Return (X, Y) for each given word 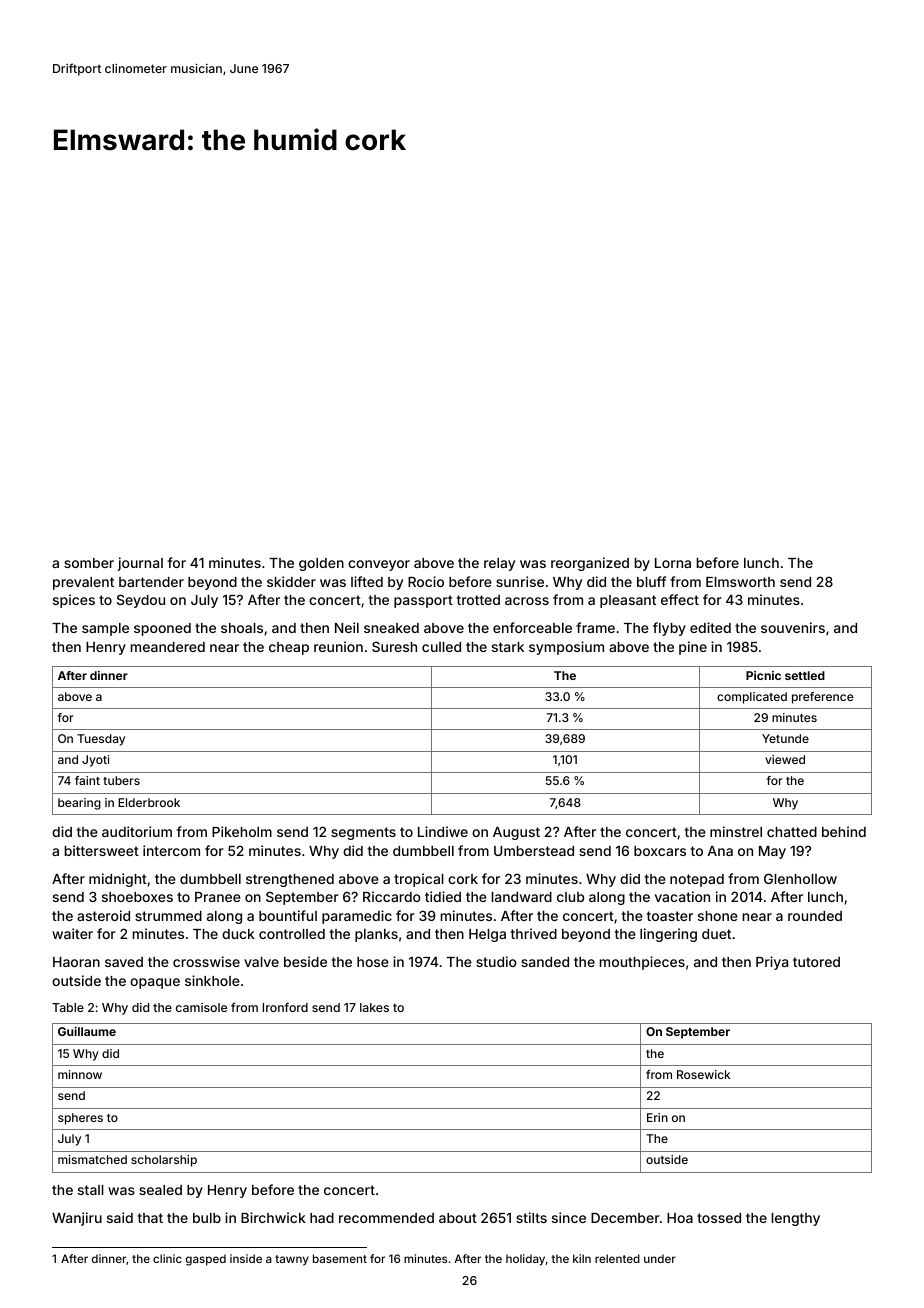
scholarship (164, 1161)
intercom (171, 850)
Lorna (673, 563)
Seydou (141, 601)
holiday (525, 1260)
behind (844, 831)
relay (499, 564)
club (570, 897)
